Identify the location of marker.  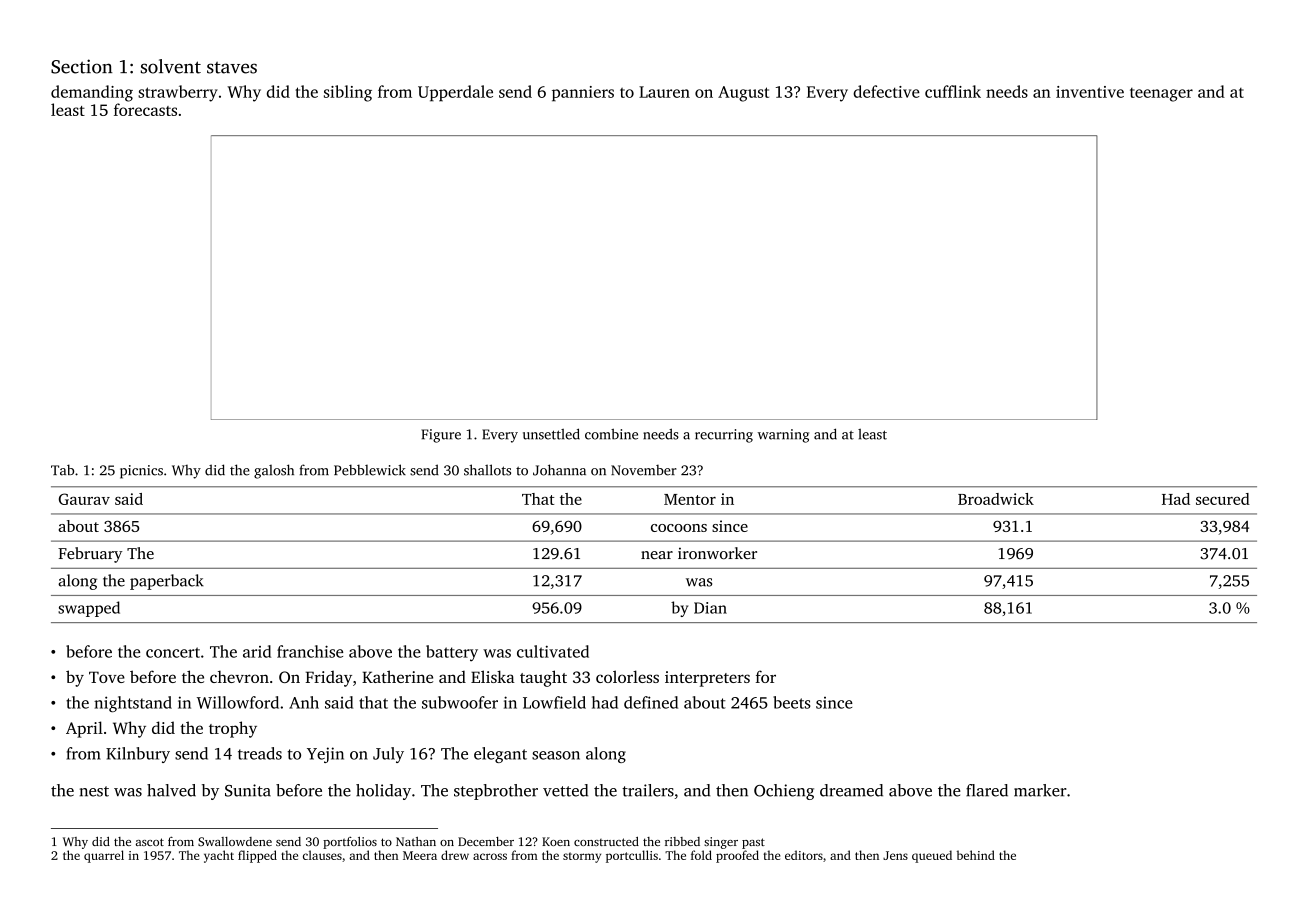
(1040, 790).
